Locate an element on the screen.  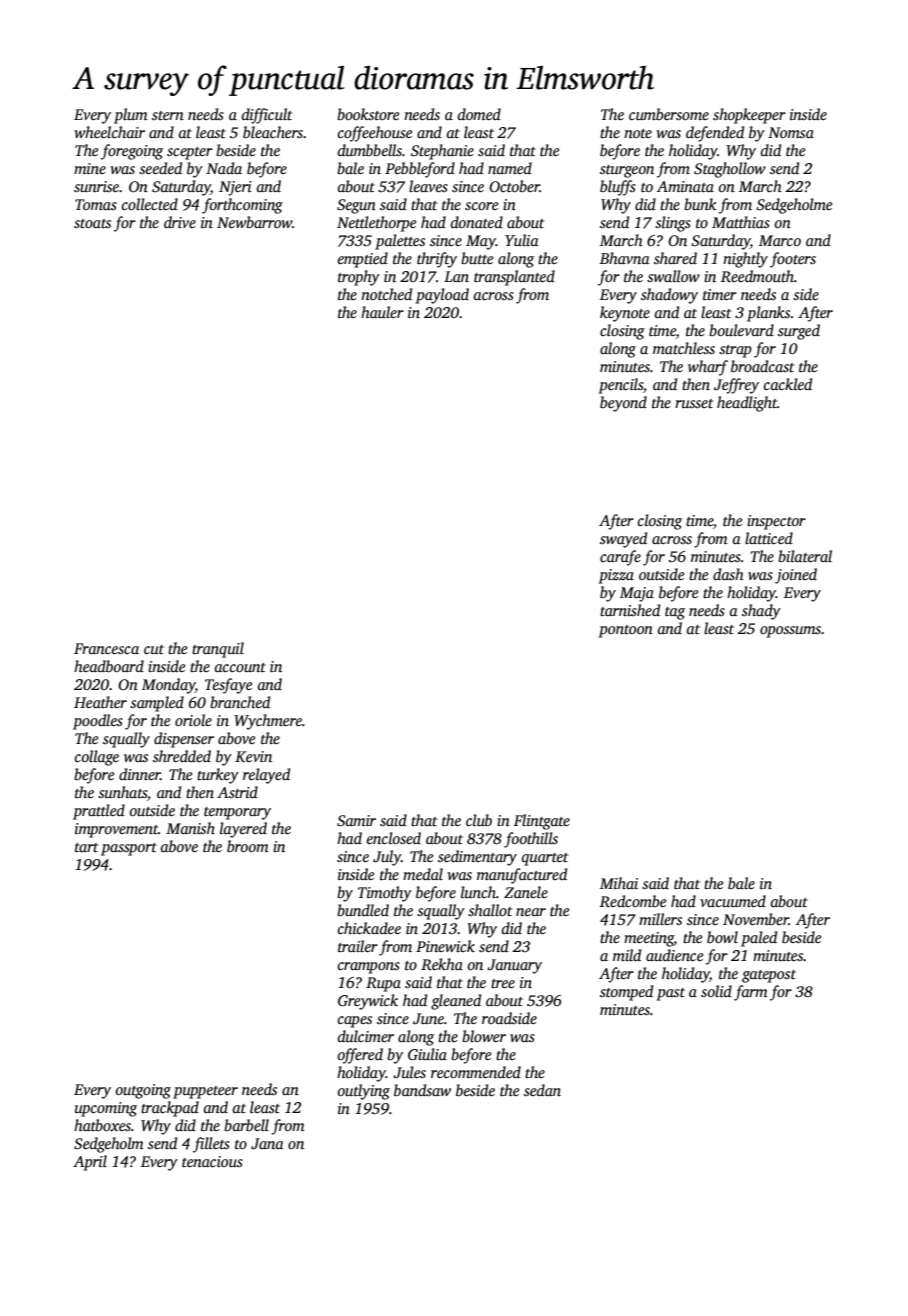
outgoing is located at coordinates (143, 1091).
